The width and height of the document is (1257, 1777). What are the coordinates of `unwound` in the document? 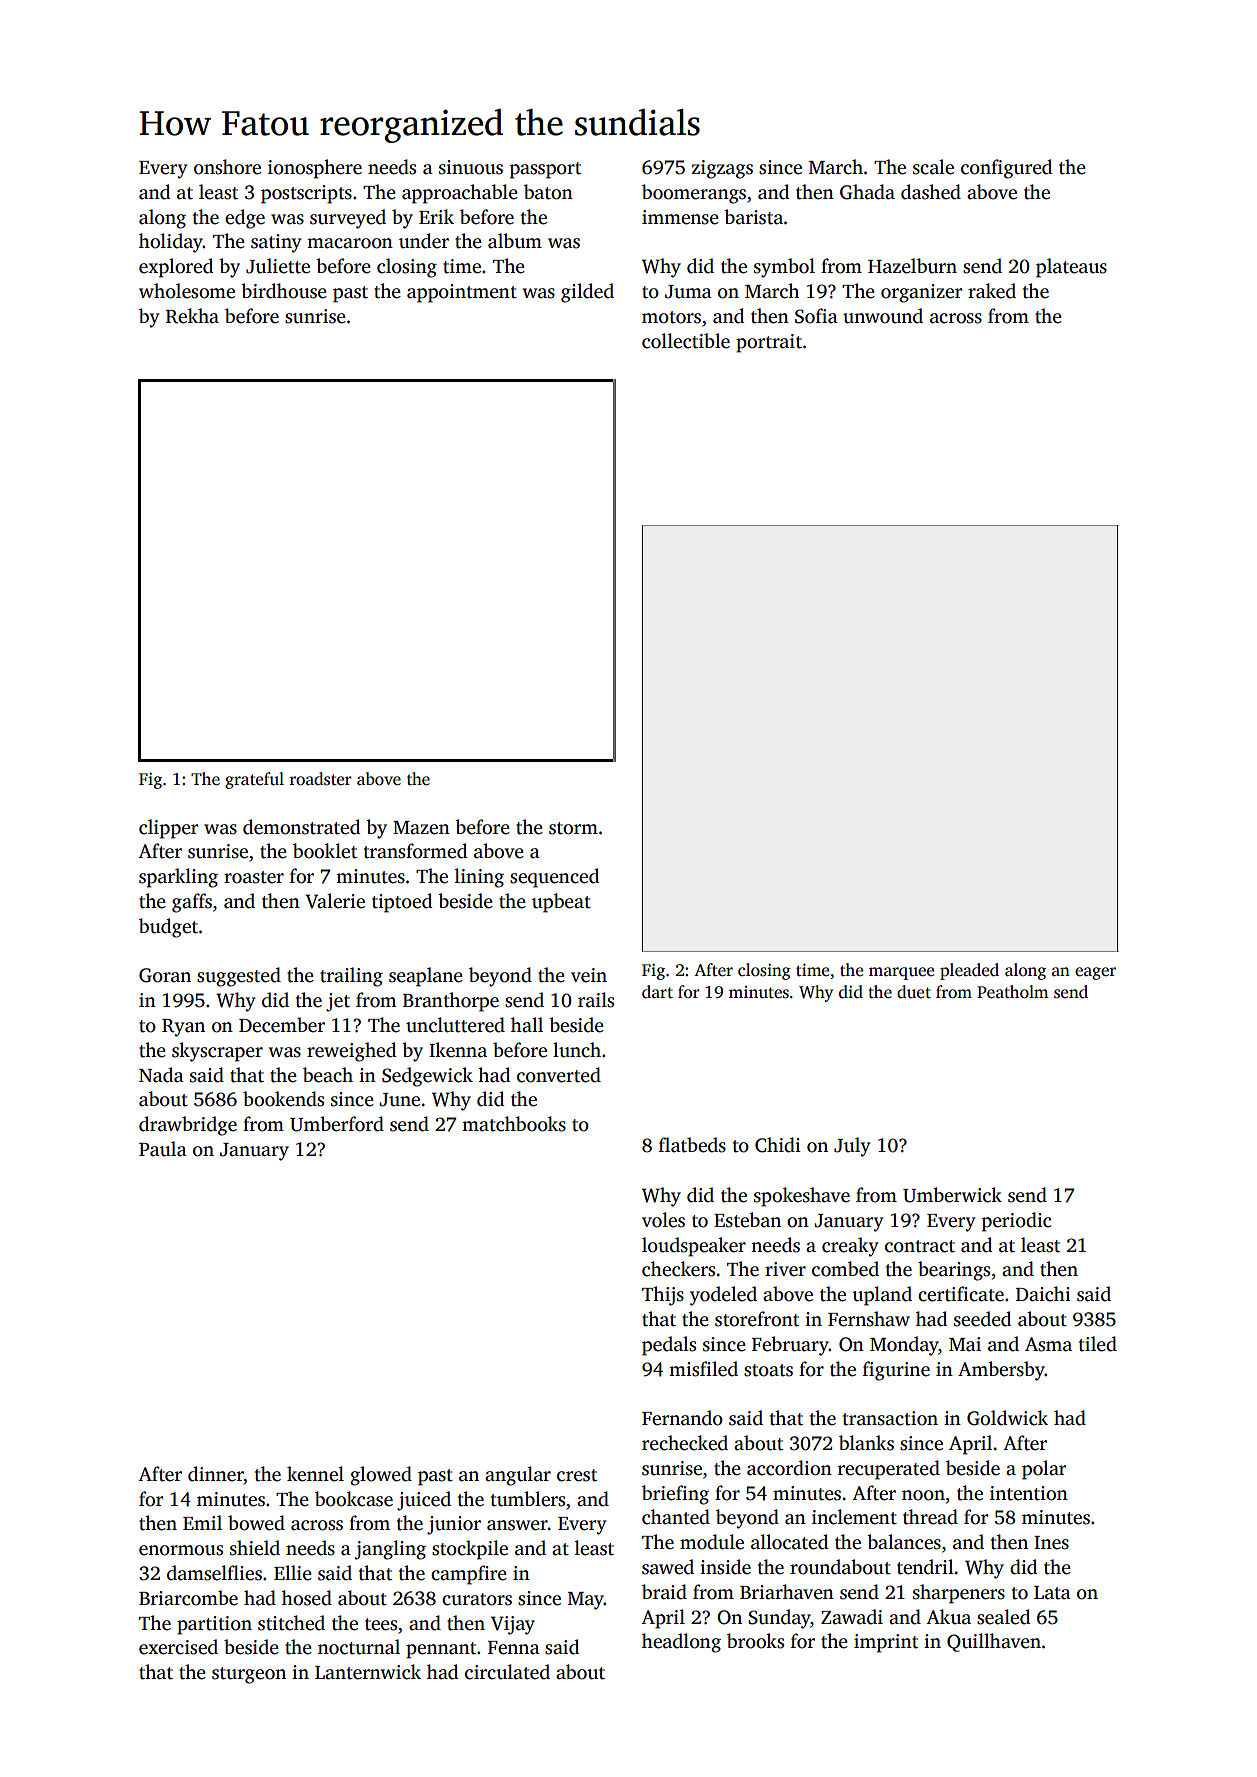 It's located at (883, 316).
